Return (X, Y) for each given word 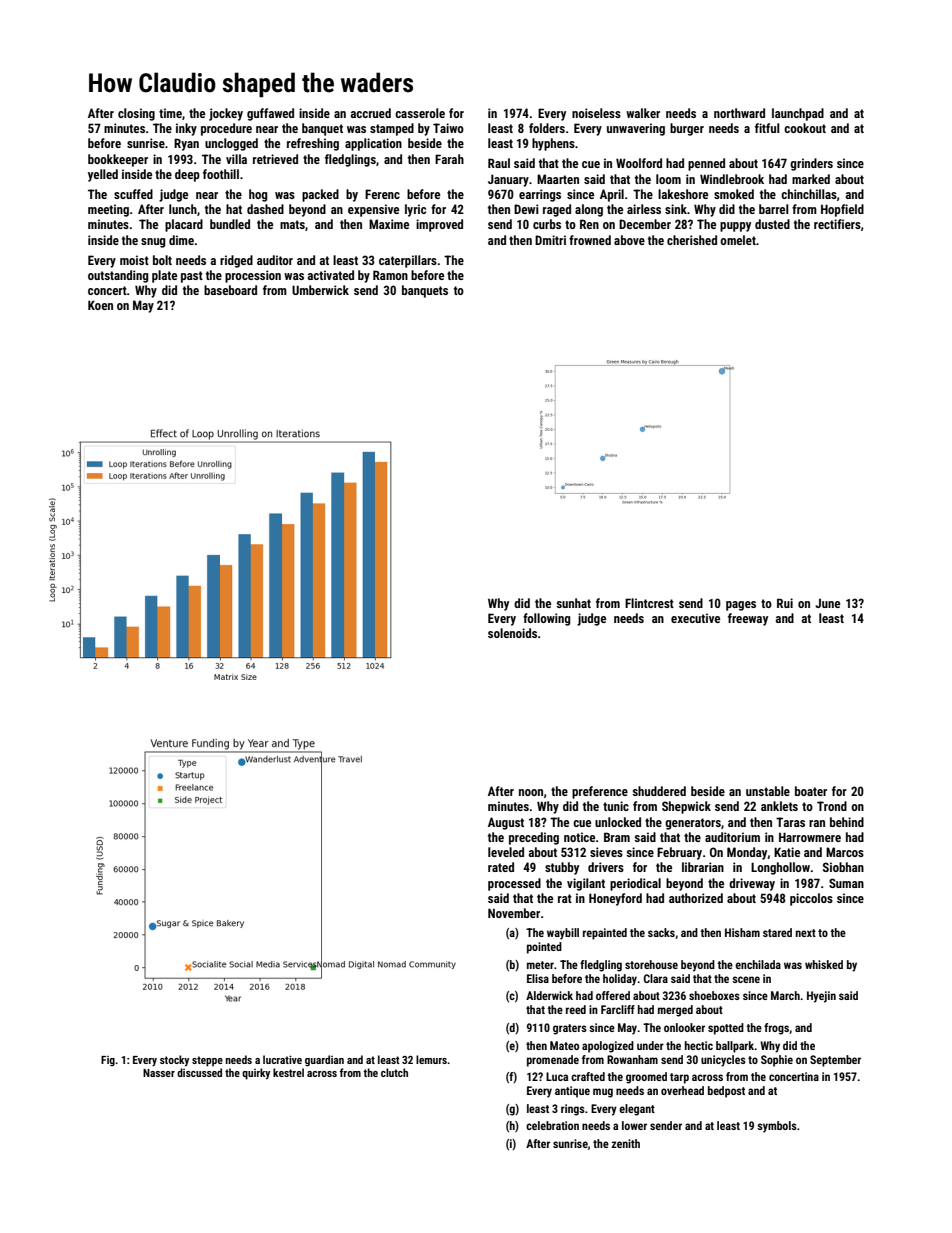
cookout (805, 128)
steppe (207, 1061)
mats (292, 224)
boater (811, 791)
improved (439, 225)
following (546, 619)
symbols (777, 1127)
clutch (394, 1072)
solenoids (512, 633)
